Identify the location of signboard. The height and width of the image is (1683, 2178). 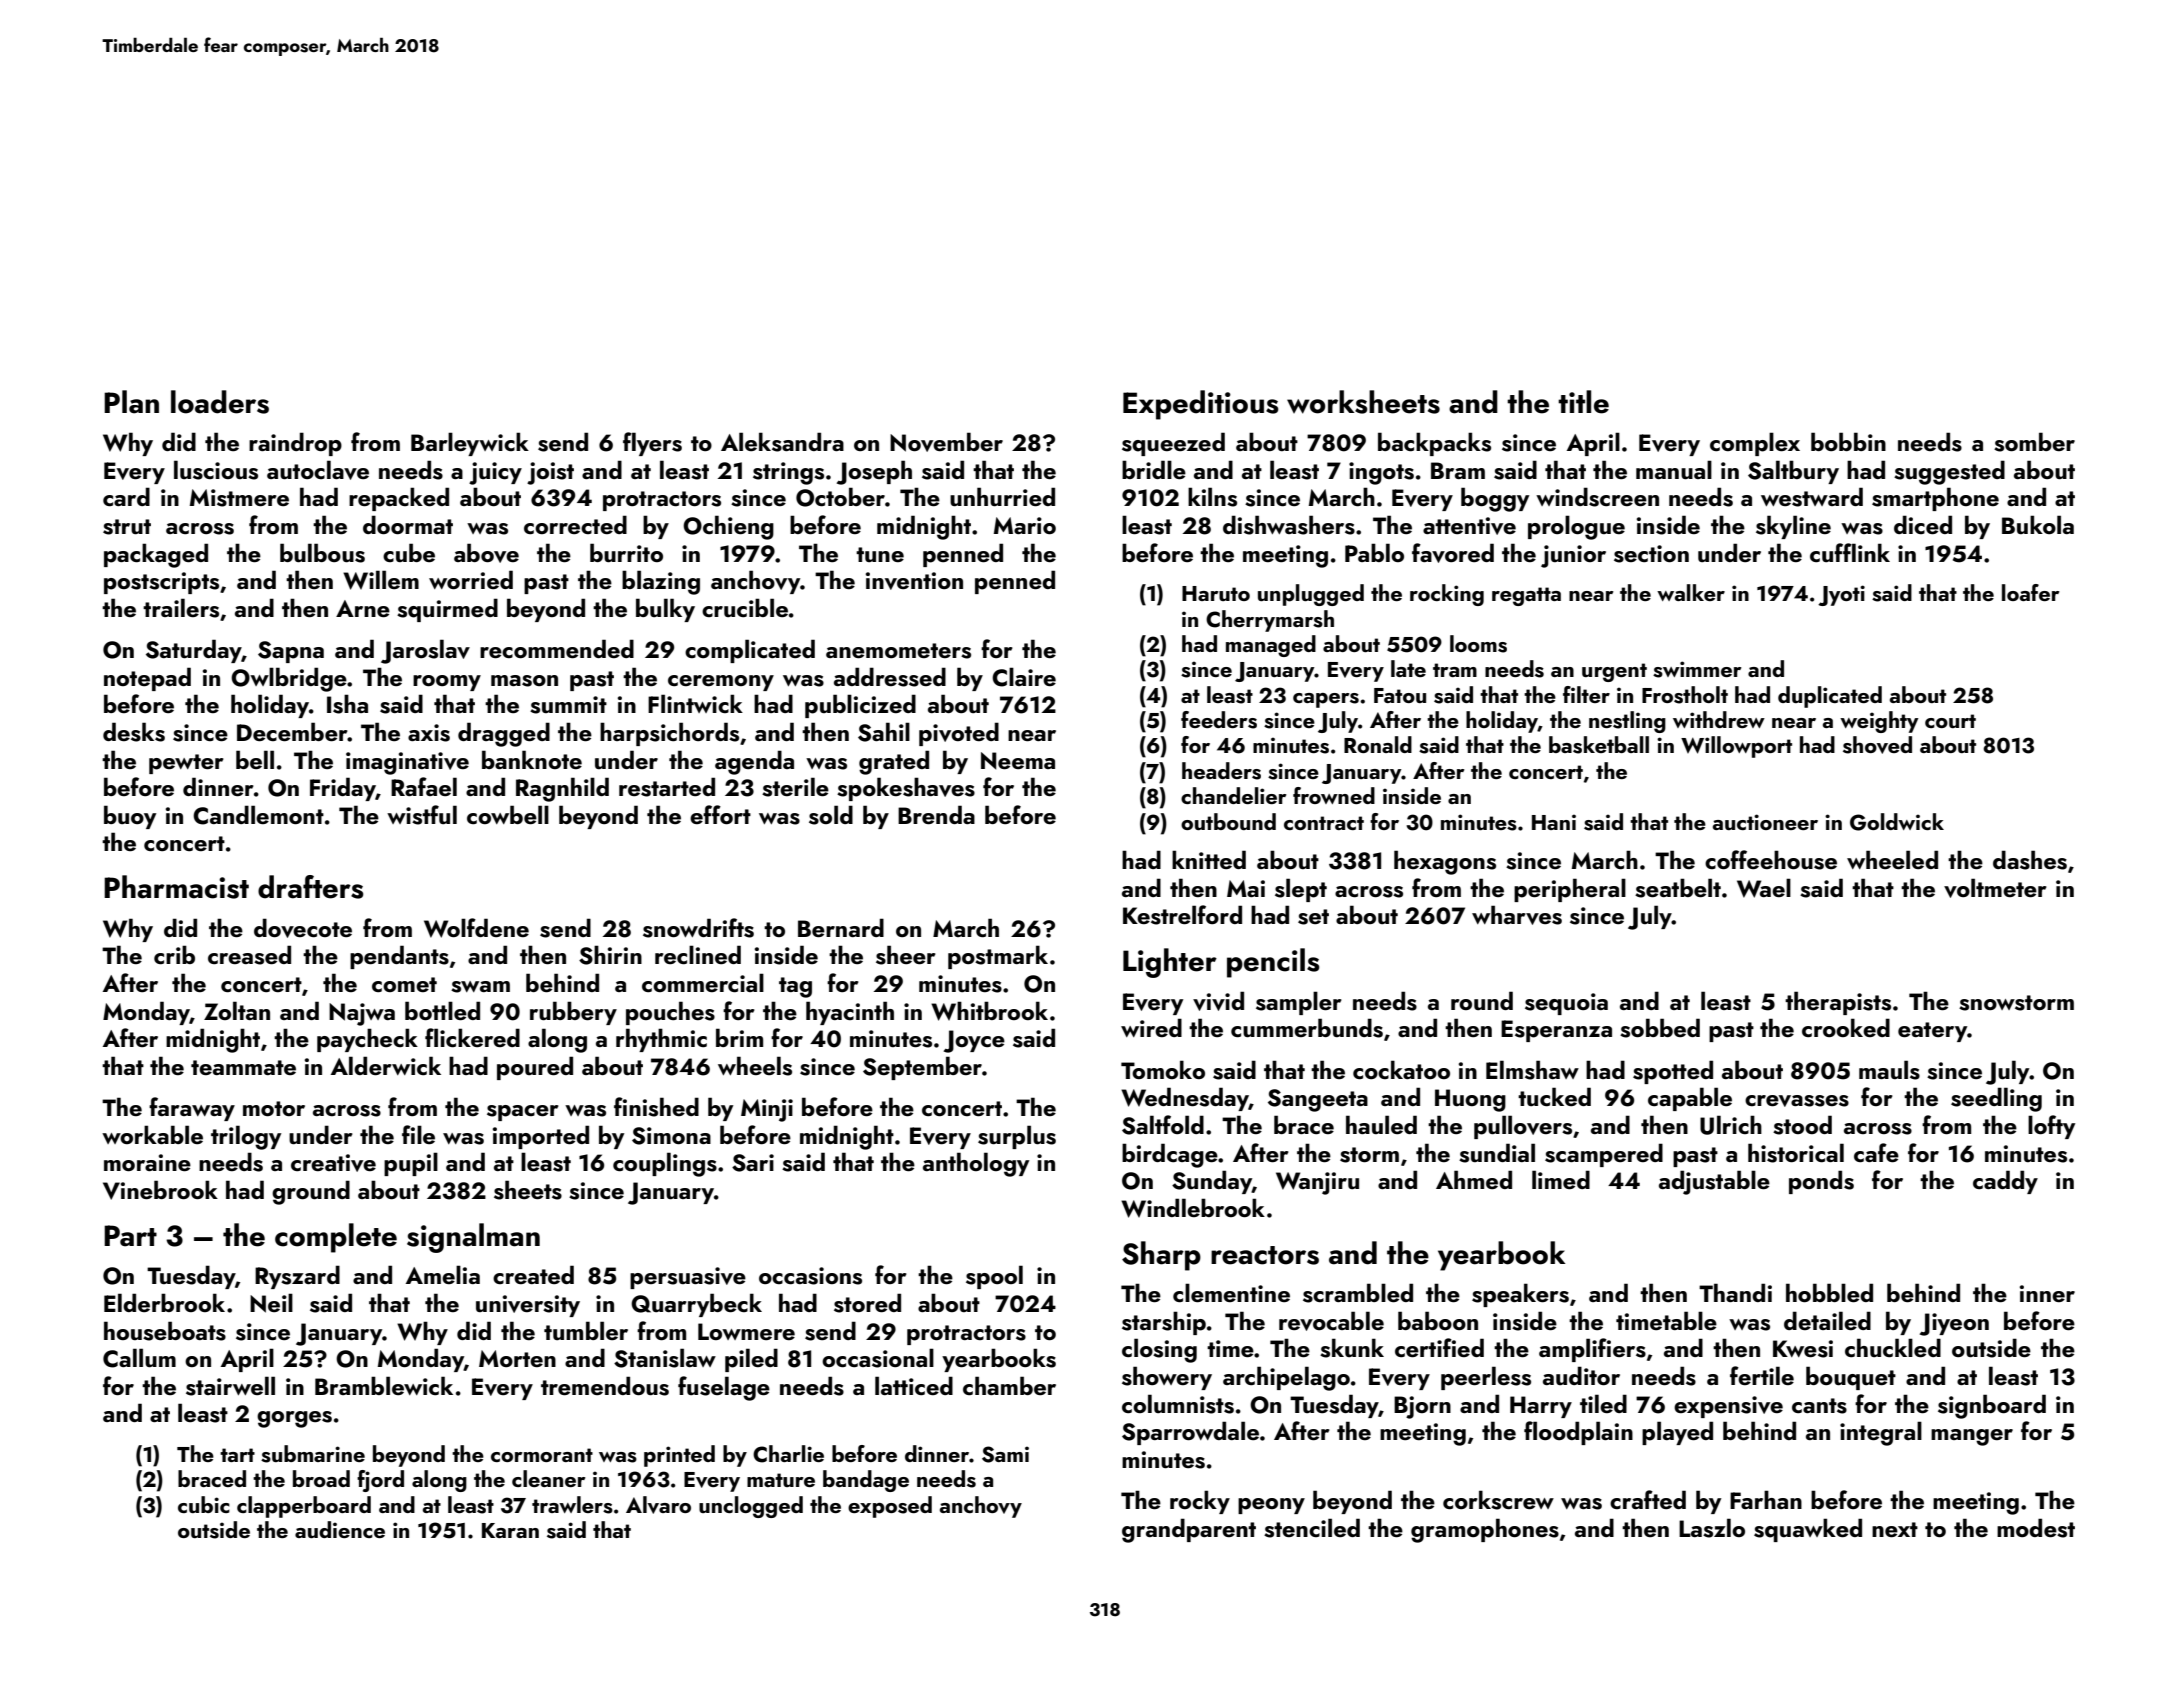
(1992, 1406).
